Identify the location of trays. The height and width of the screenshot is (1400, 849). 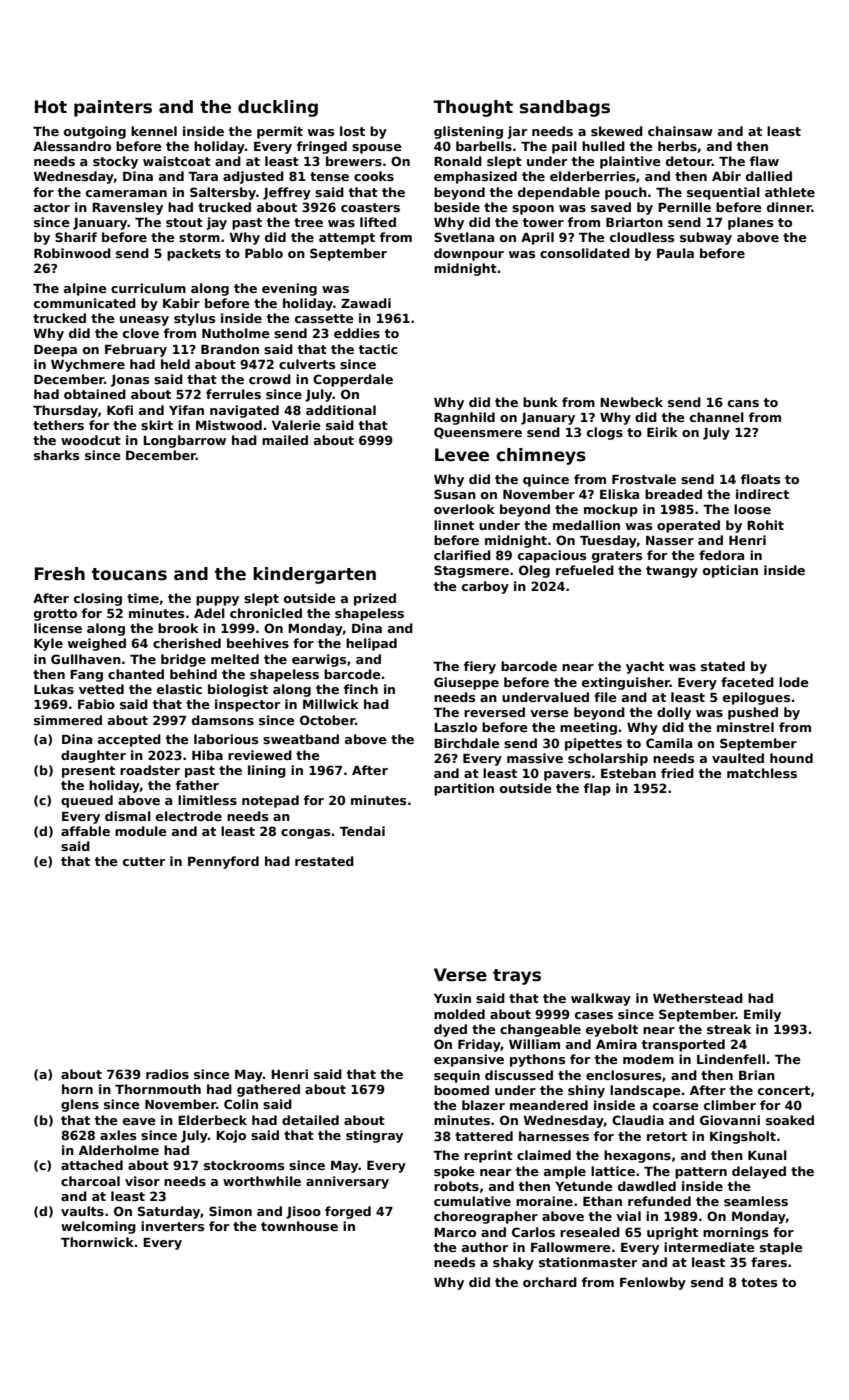
(517, 977).
